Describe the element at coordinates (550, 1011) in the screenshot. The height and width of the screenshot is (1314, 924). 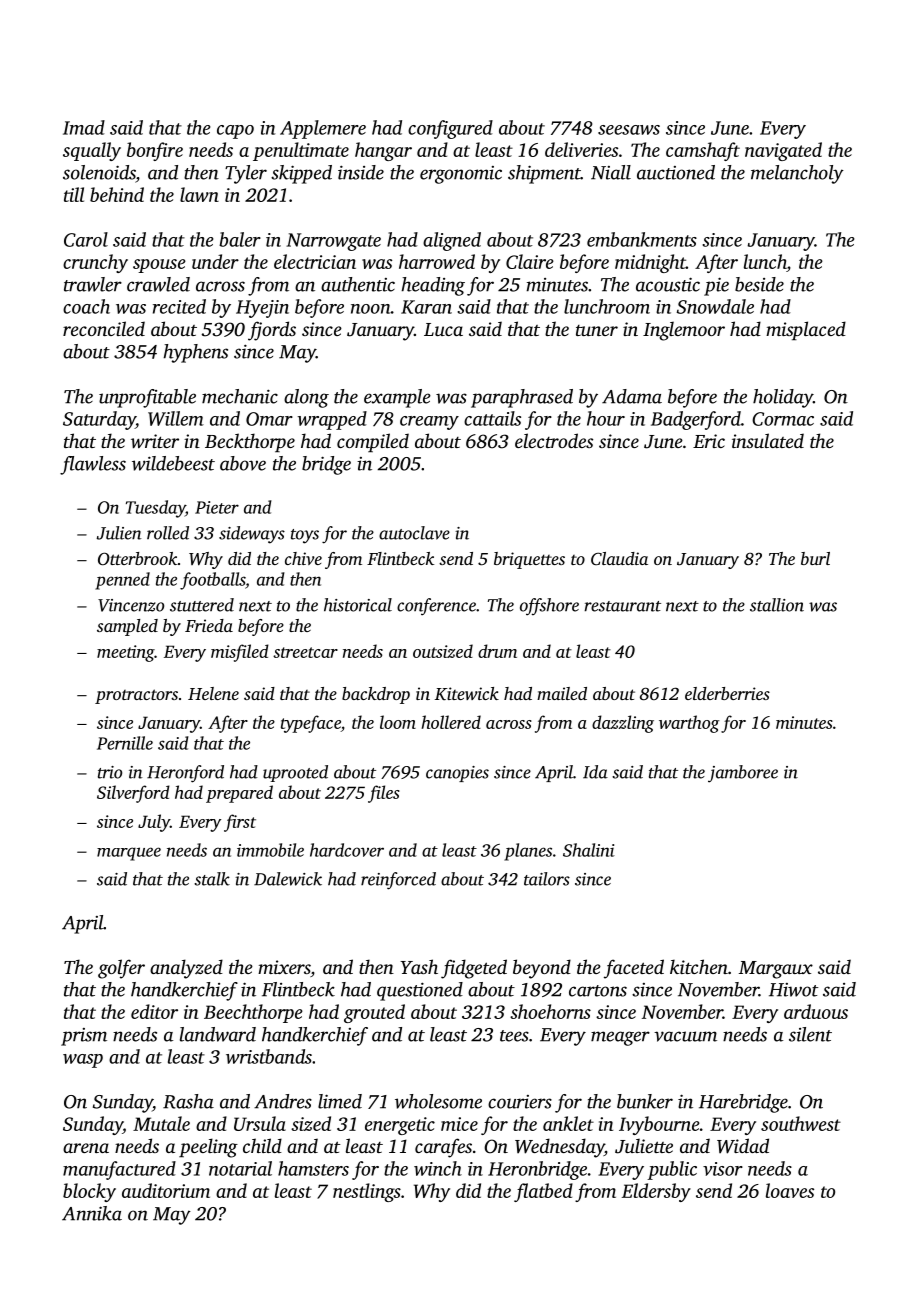
I see `shoehorns` at that location.
